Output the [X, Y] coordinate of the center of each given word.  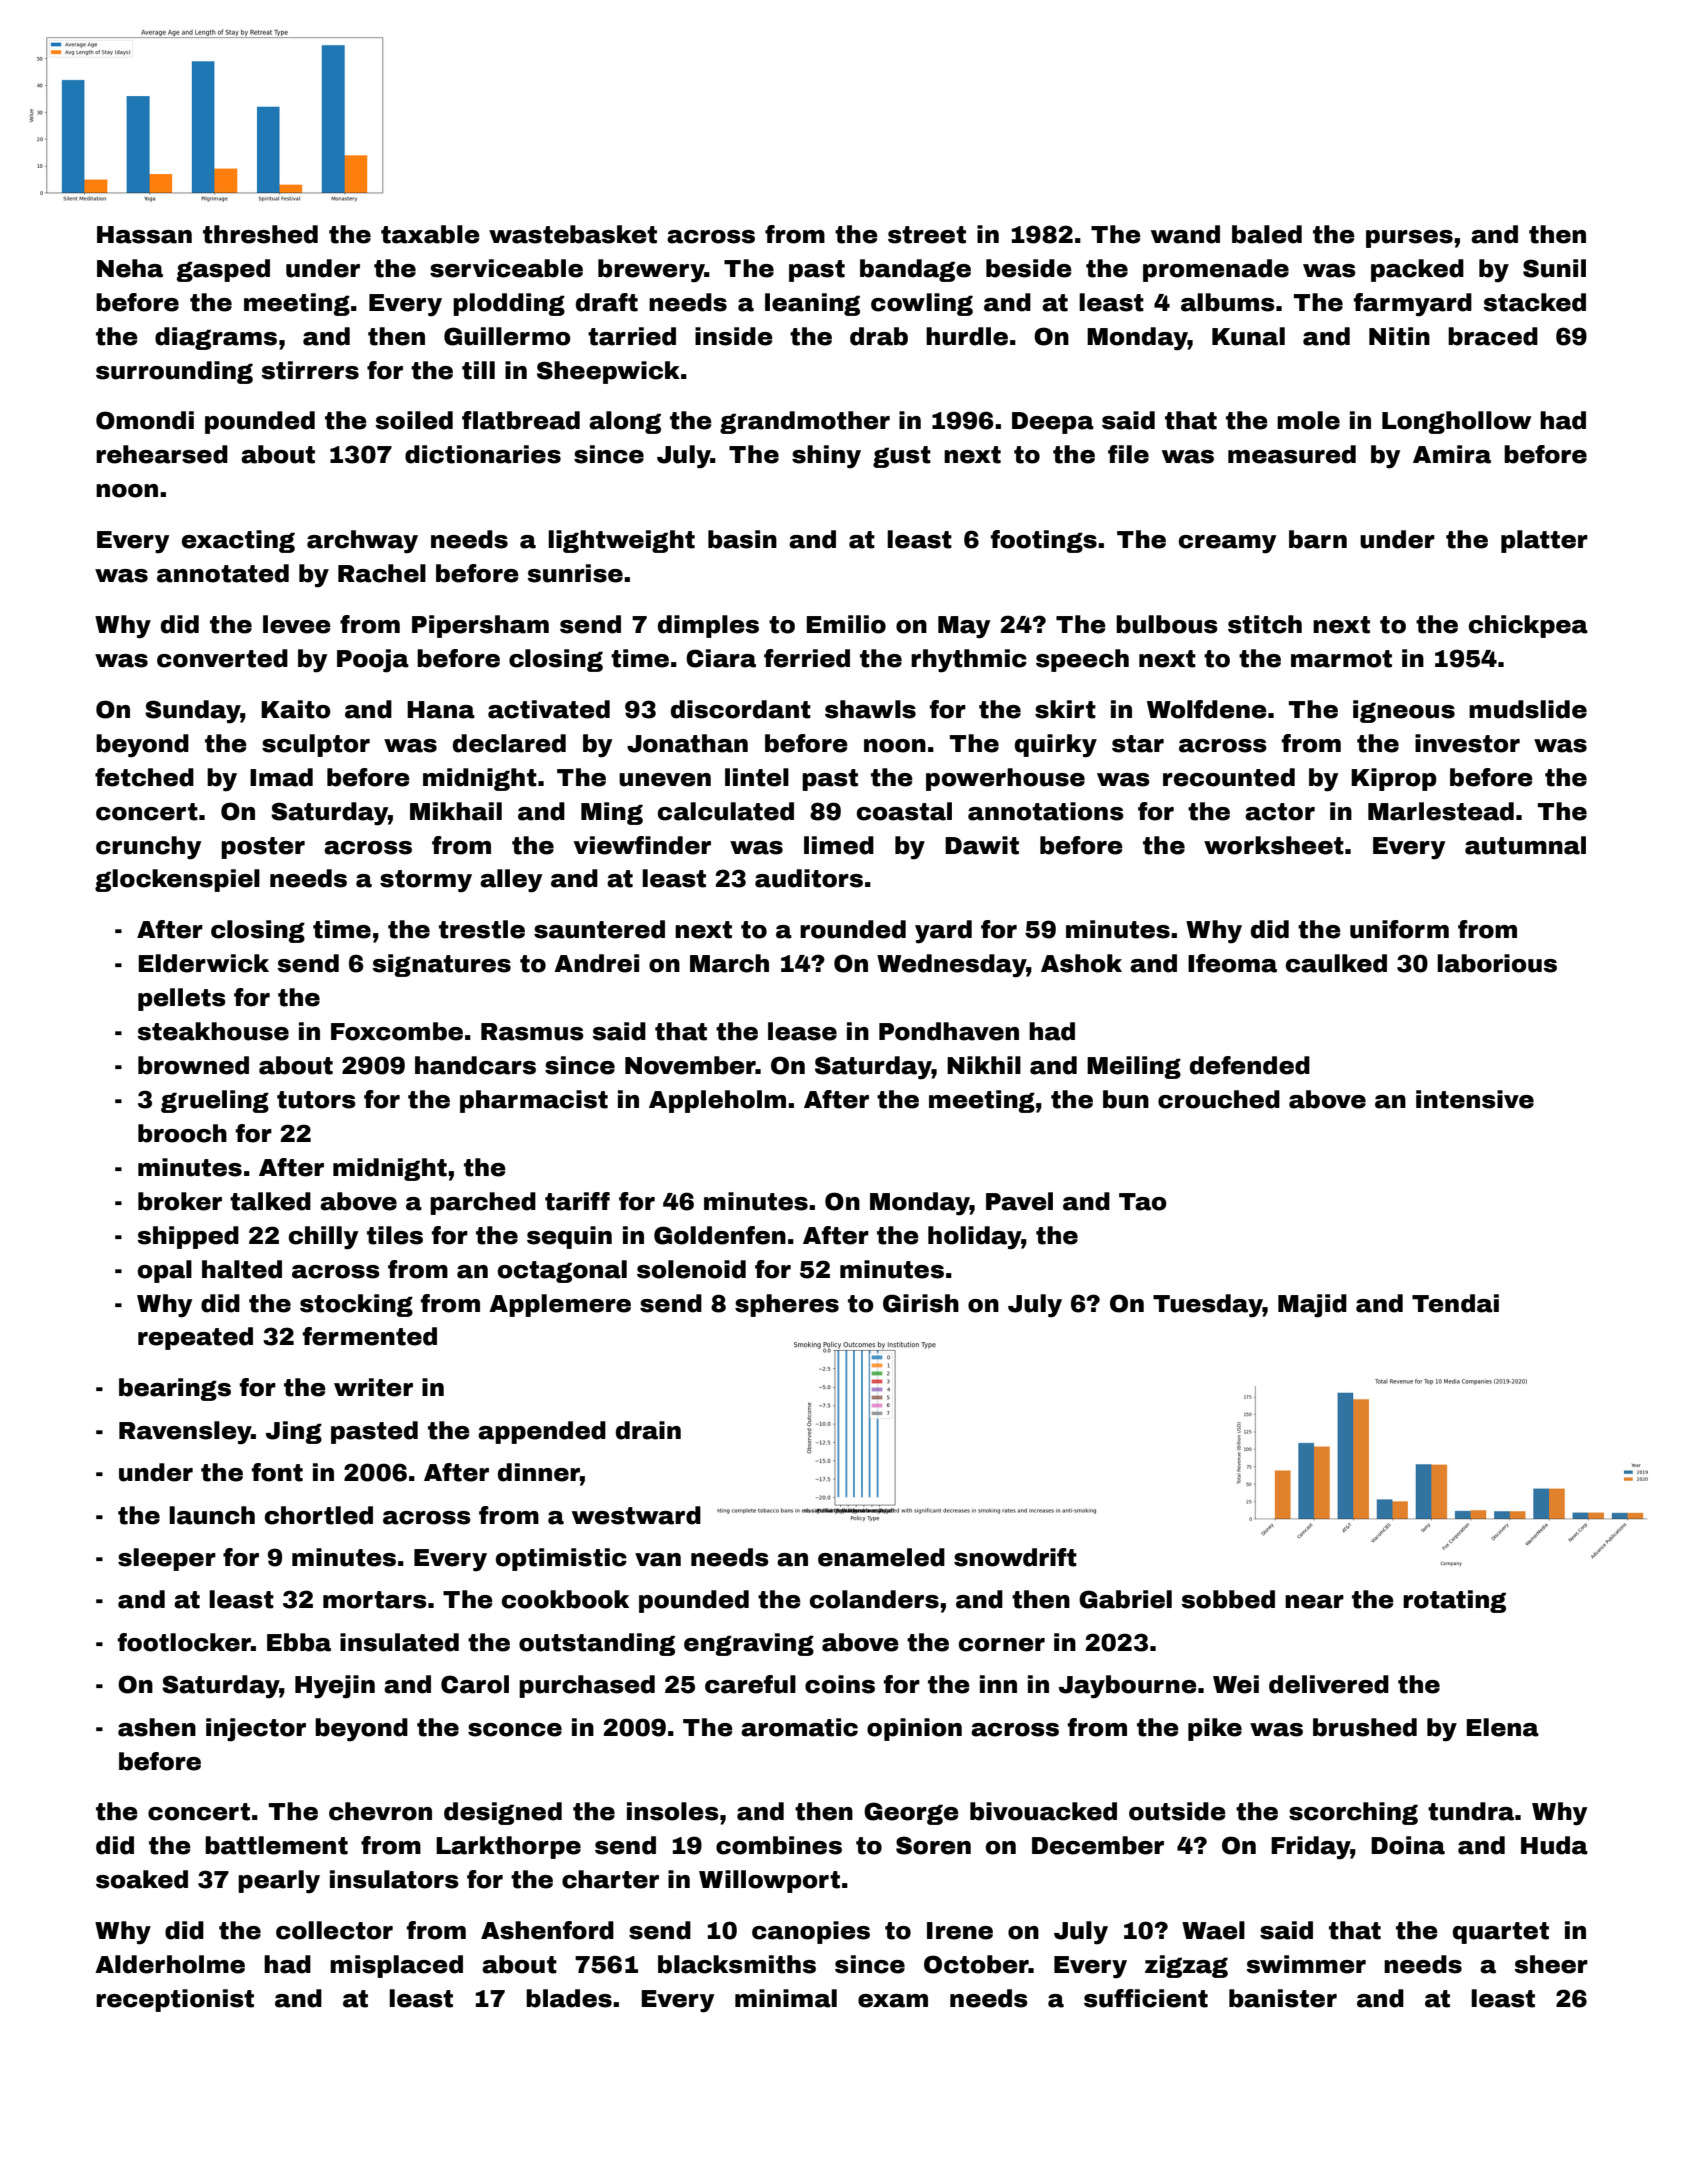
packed [1417, 270]
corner [1002, 1645]
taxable [430, 234]
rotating [1454, 1601]
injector [256, 1730]
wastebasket [573, 234]
